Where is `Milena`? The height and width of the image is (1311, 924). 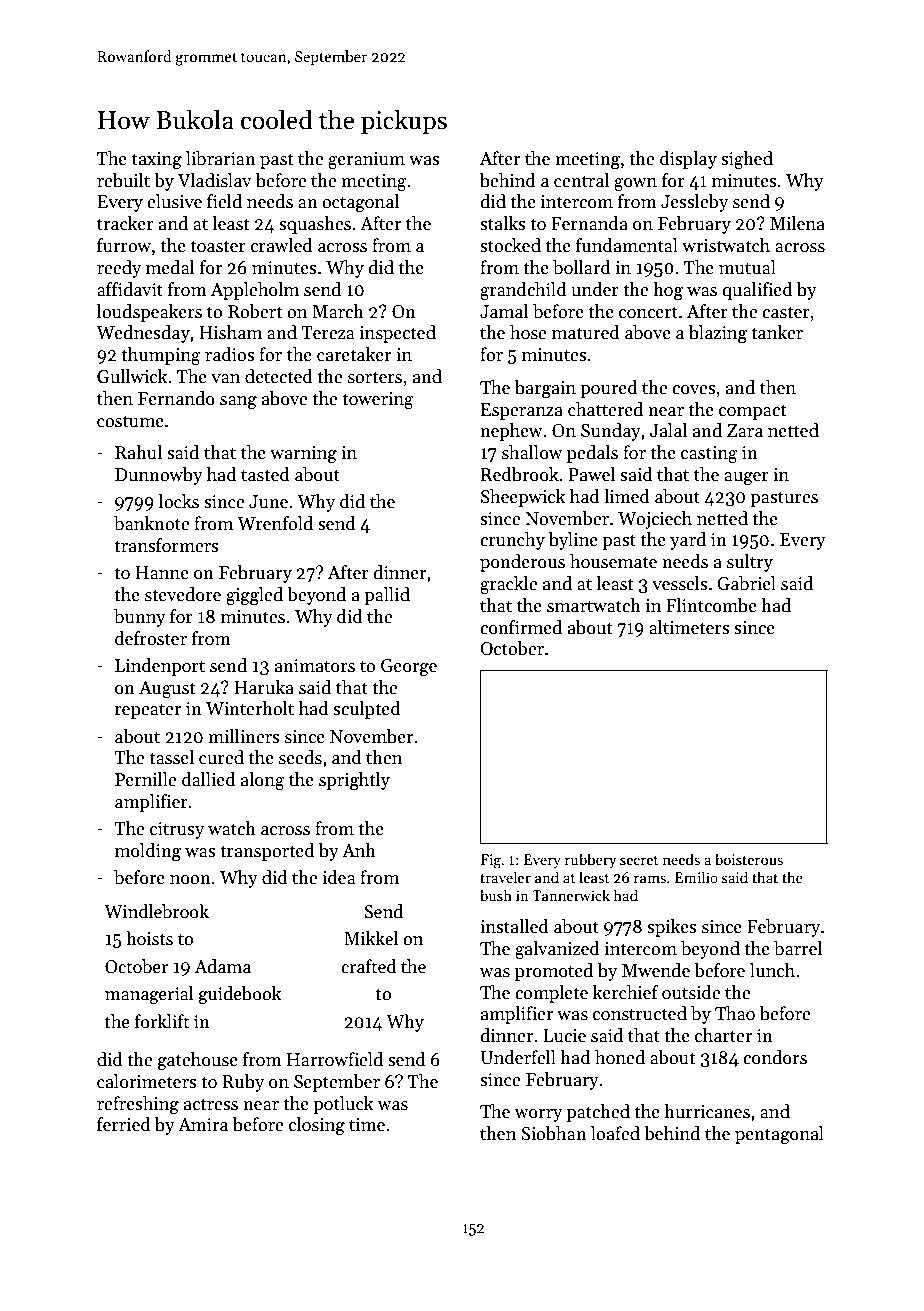 Milena is located at coordinates (797, 223).
